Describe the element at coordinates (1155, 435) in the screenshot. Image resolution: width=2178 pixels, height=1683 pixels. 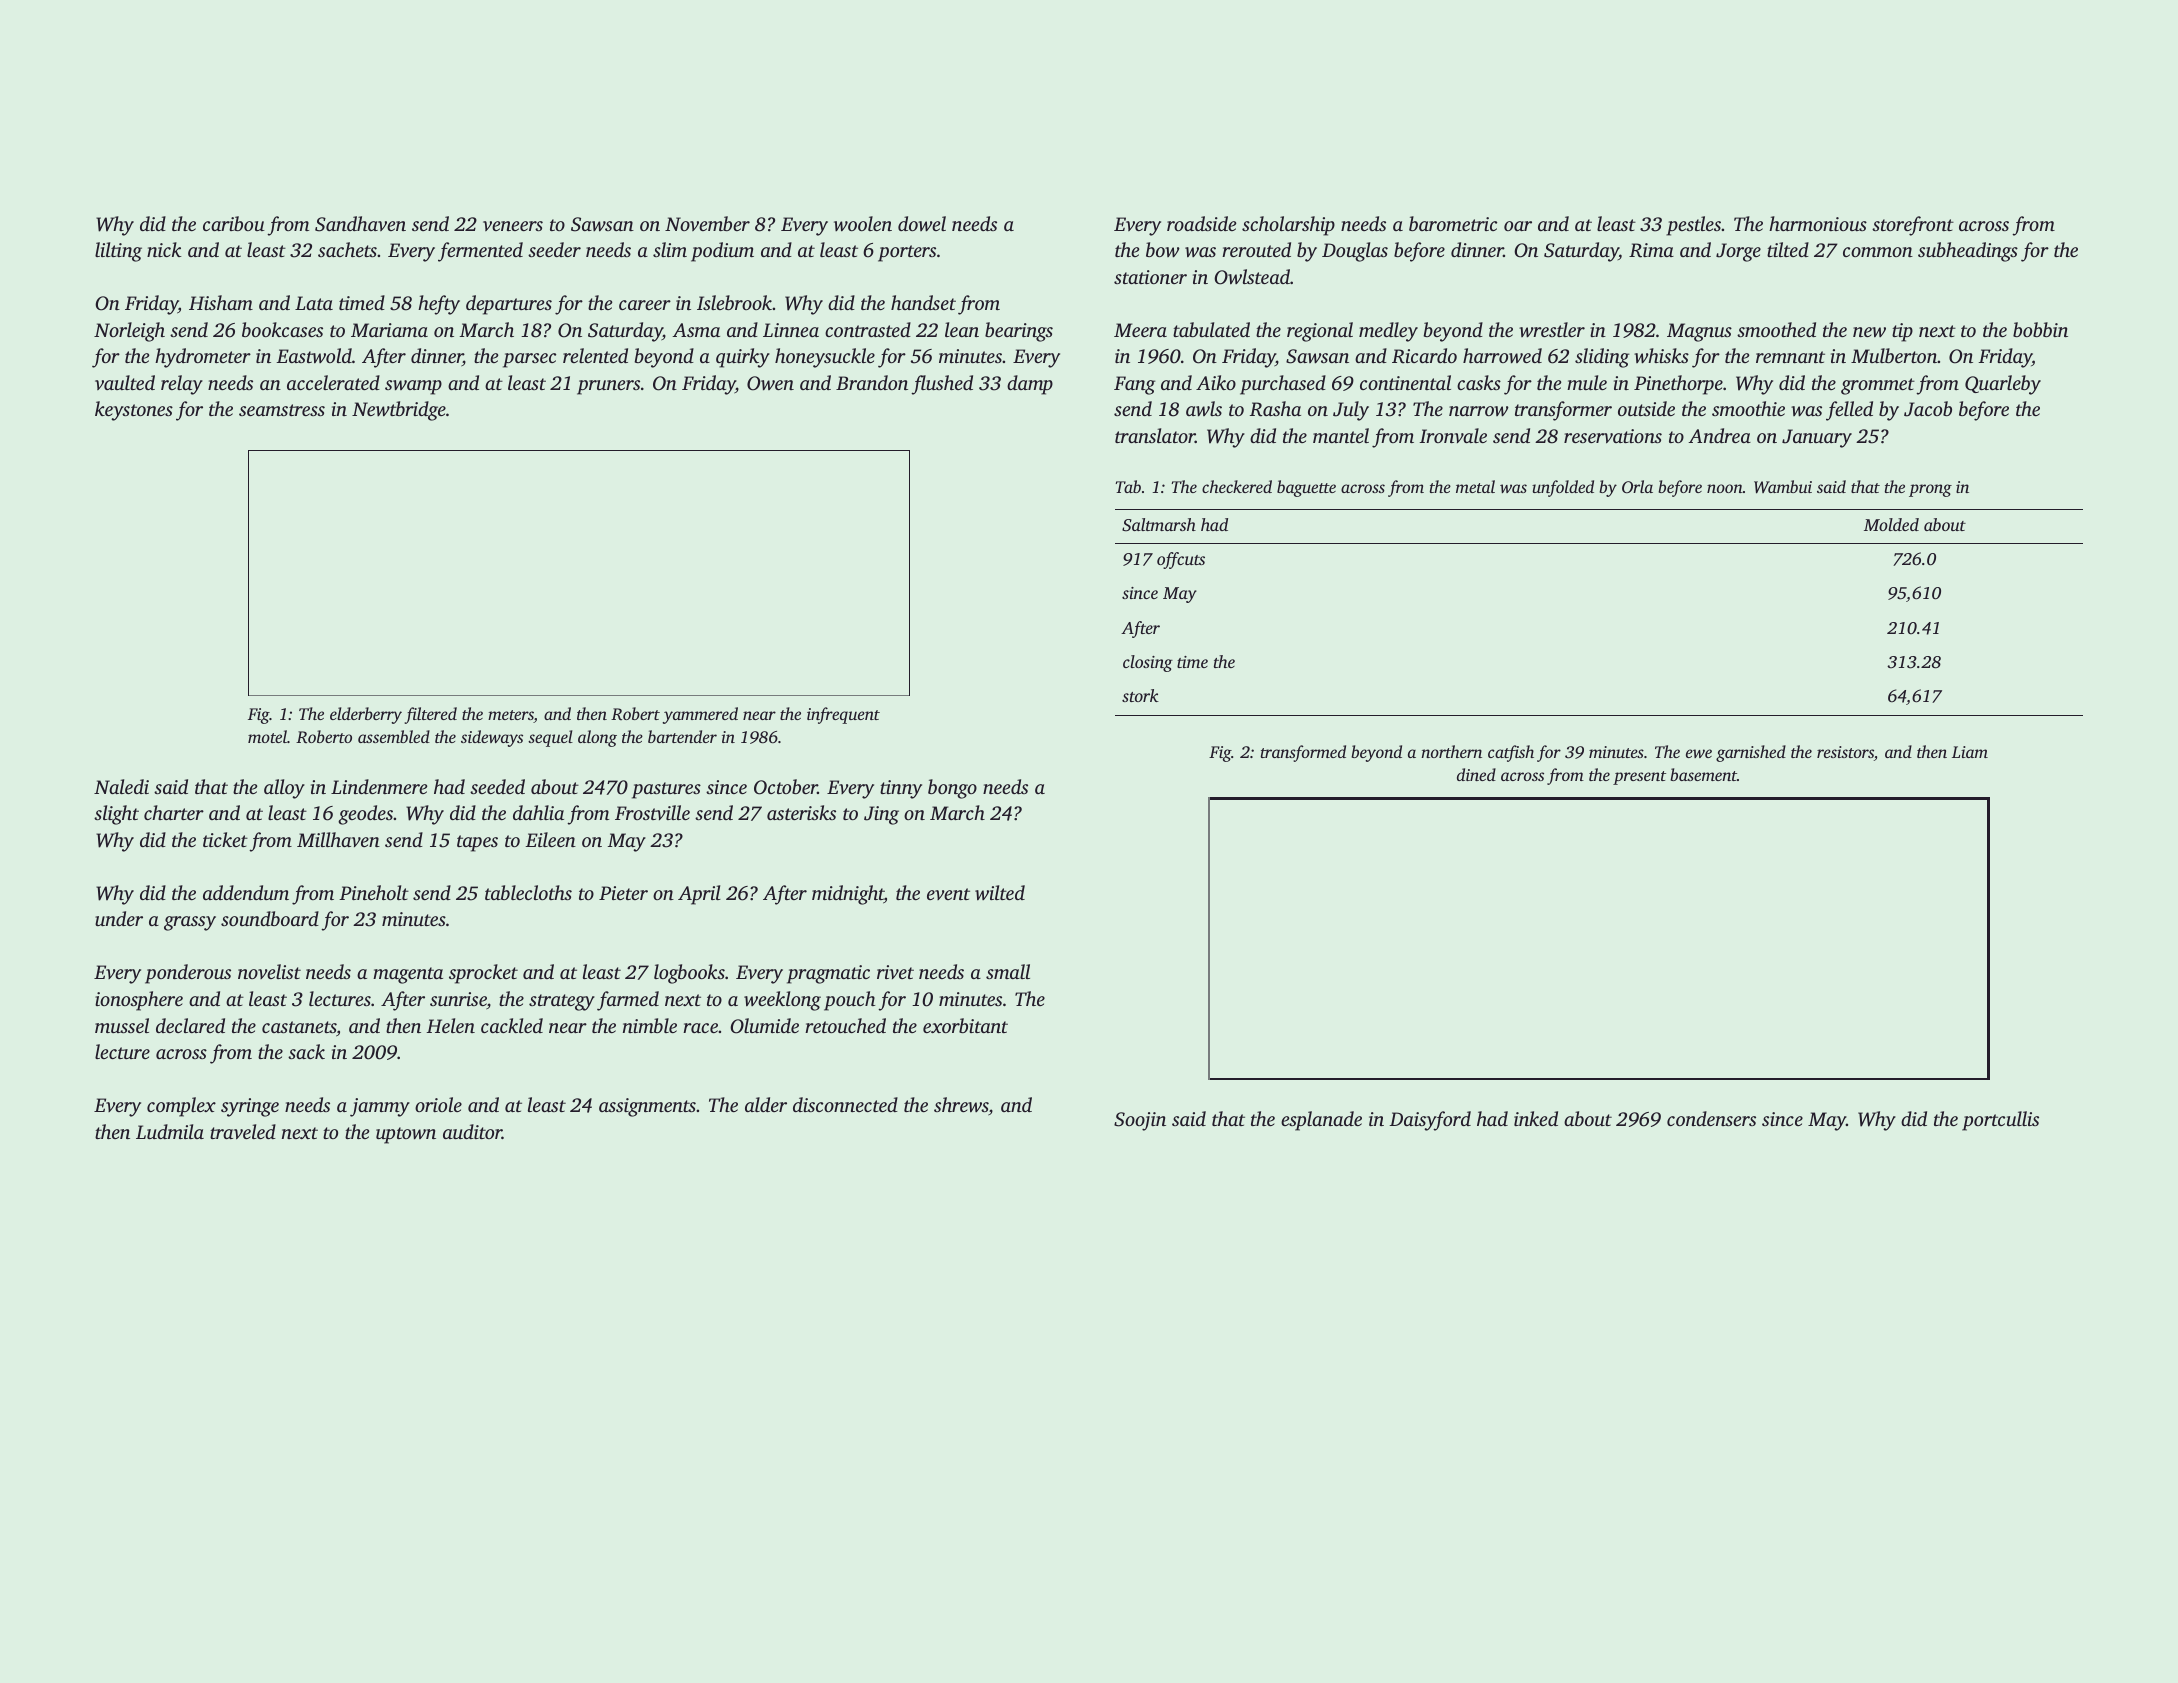
I see `translator` at that location.
